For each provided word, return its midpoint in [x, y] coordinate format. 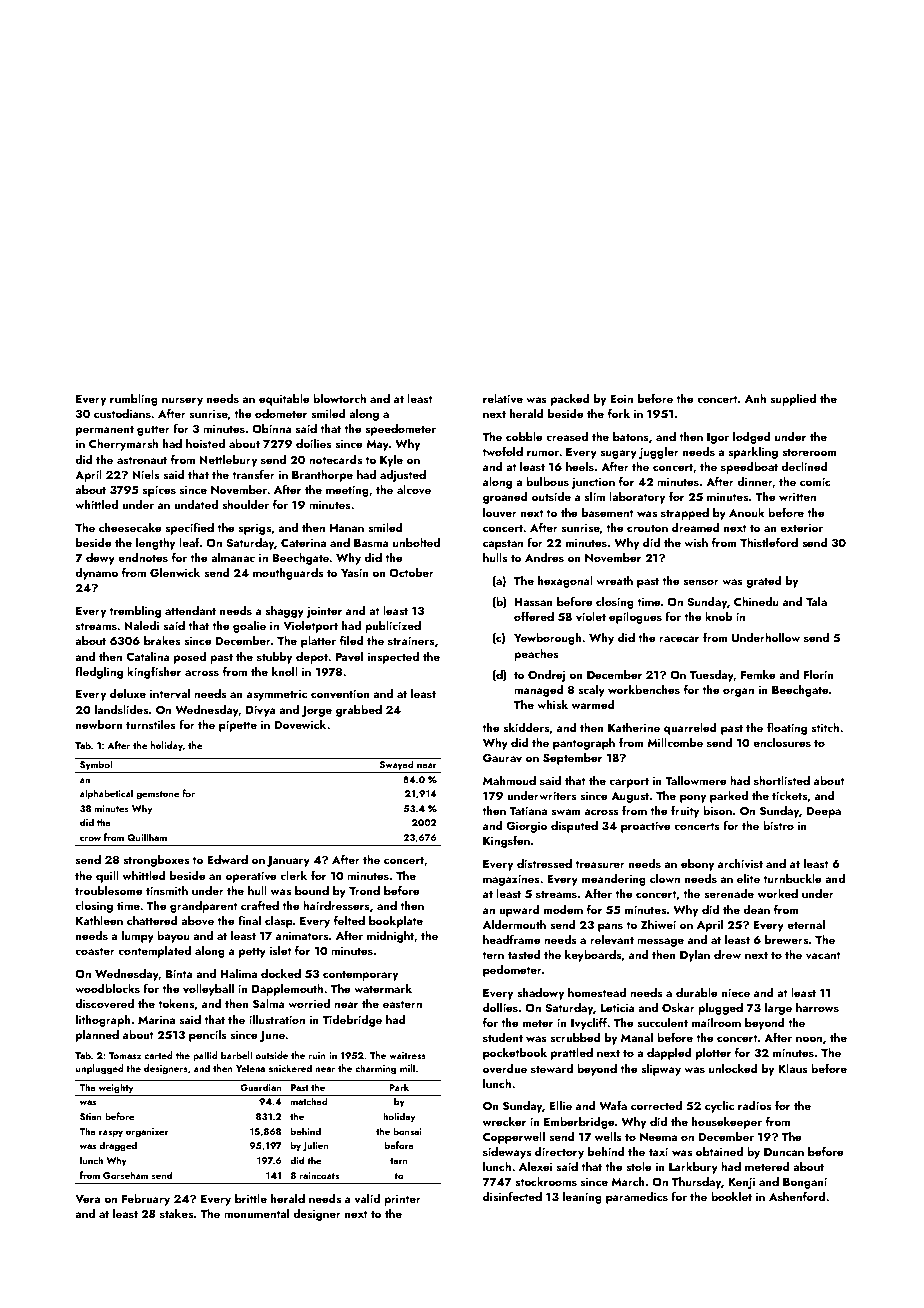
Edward [228, 859]
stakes [176, 1213]
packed [570, 400]
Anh [755, 398]
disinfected [512, 1196]
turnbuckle [792, 878]
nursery [182, 401]
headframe [512, 939]
